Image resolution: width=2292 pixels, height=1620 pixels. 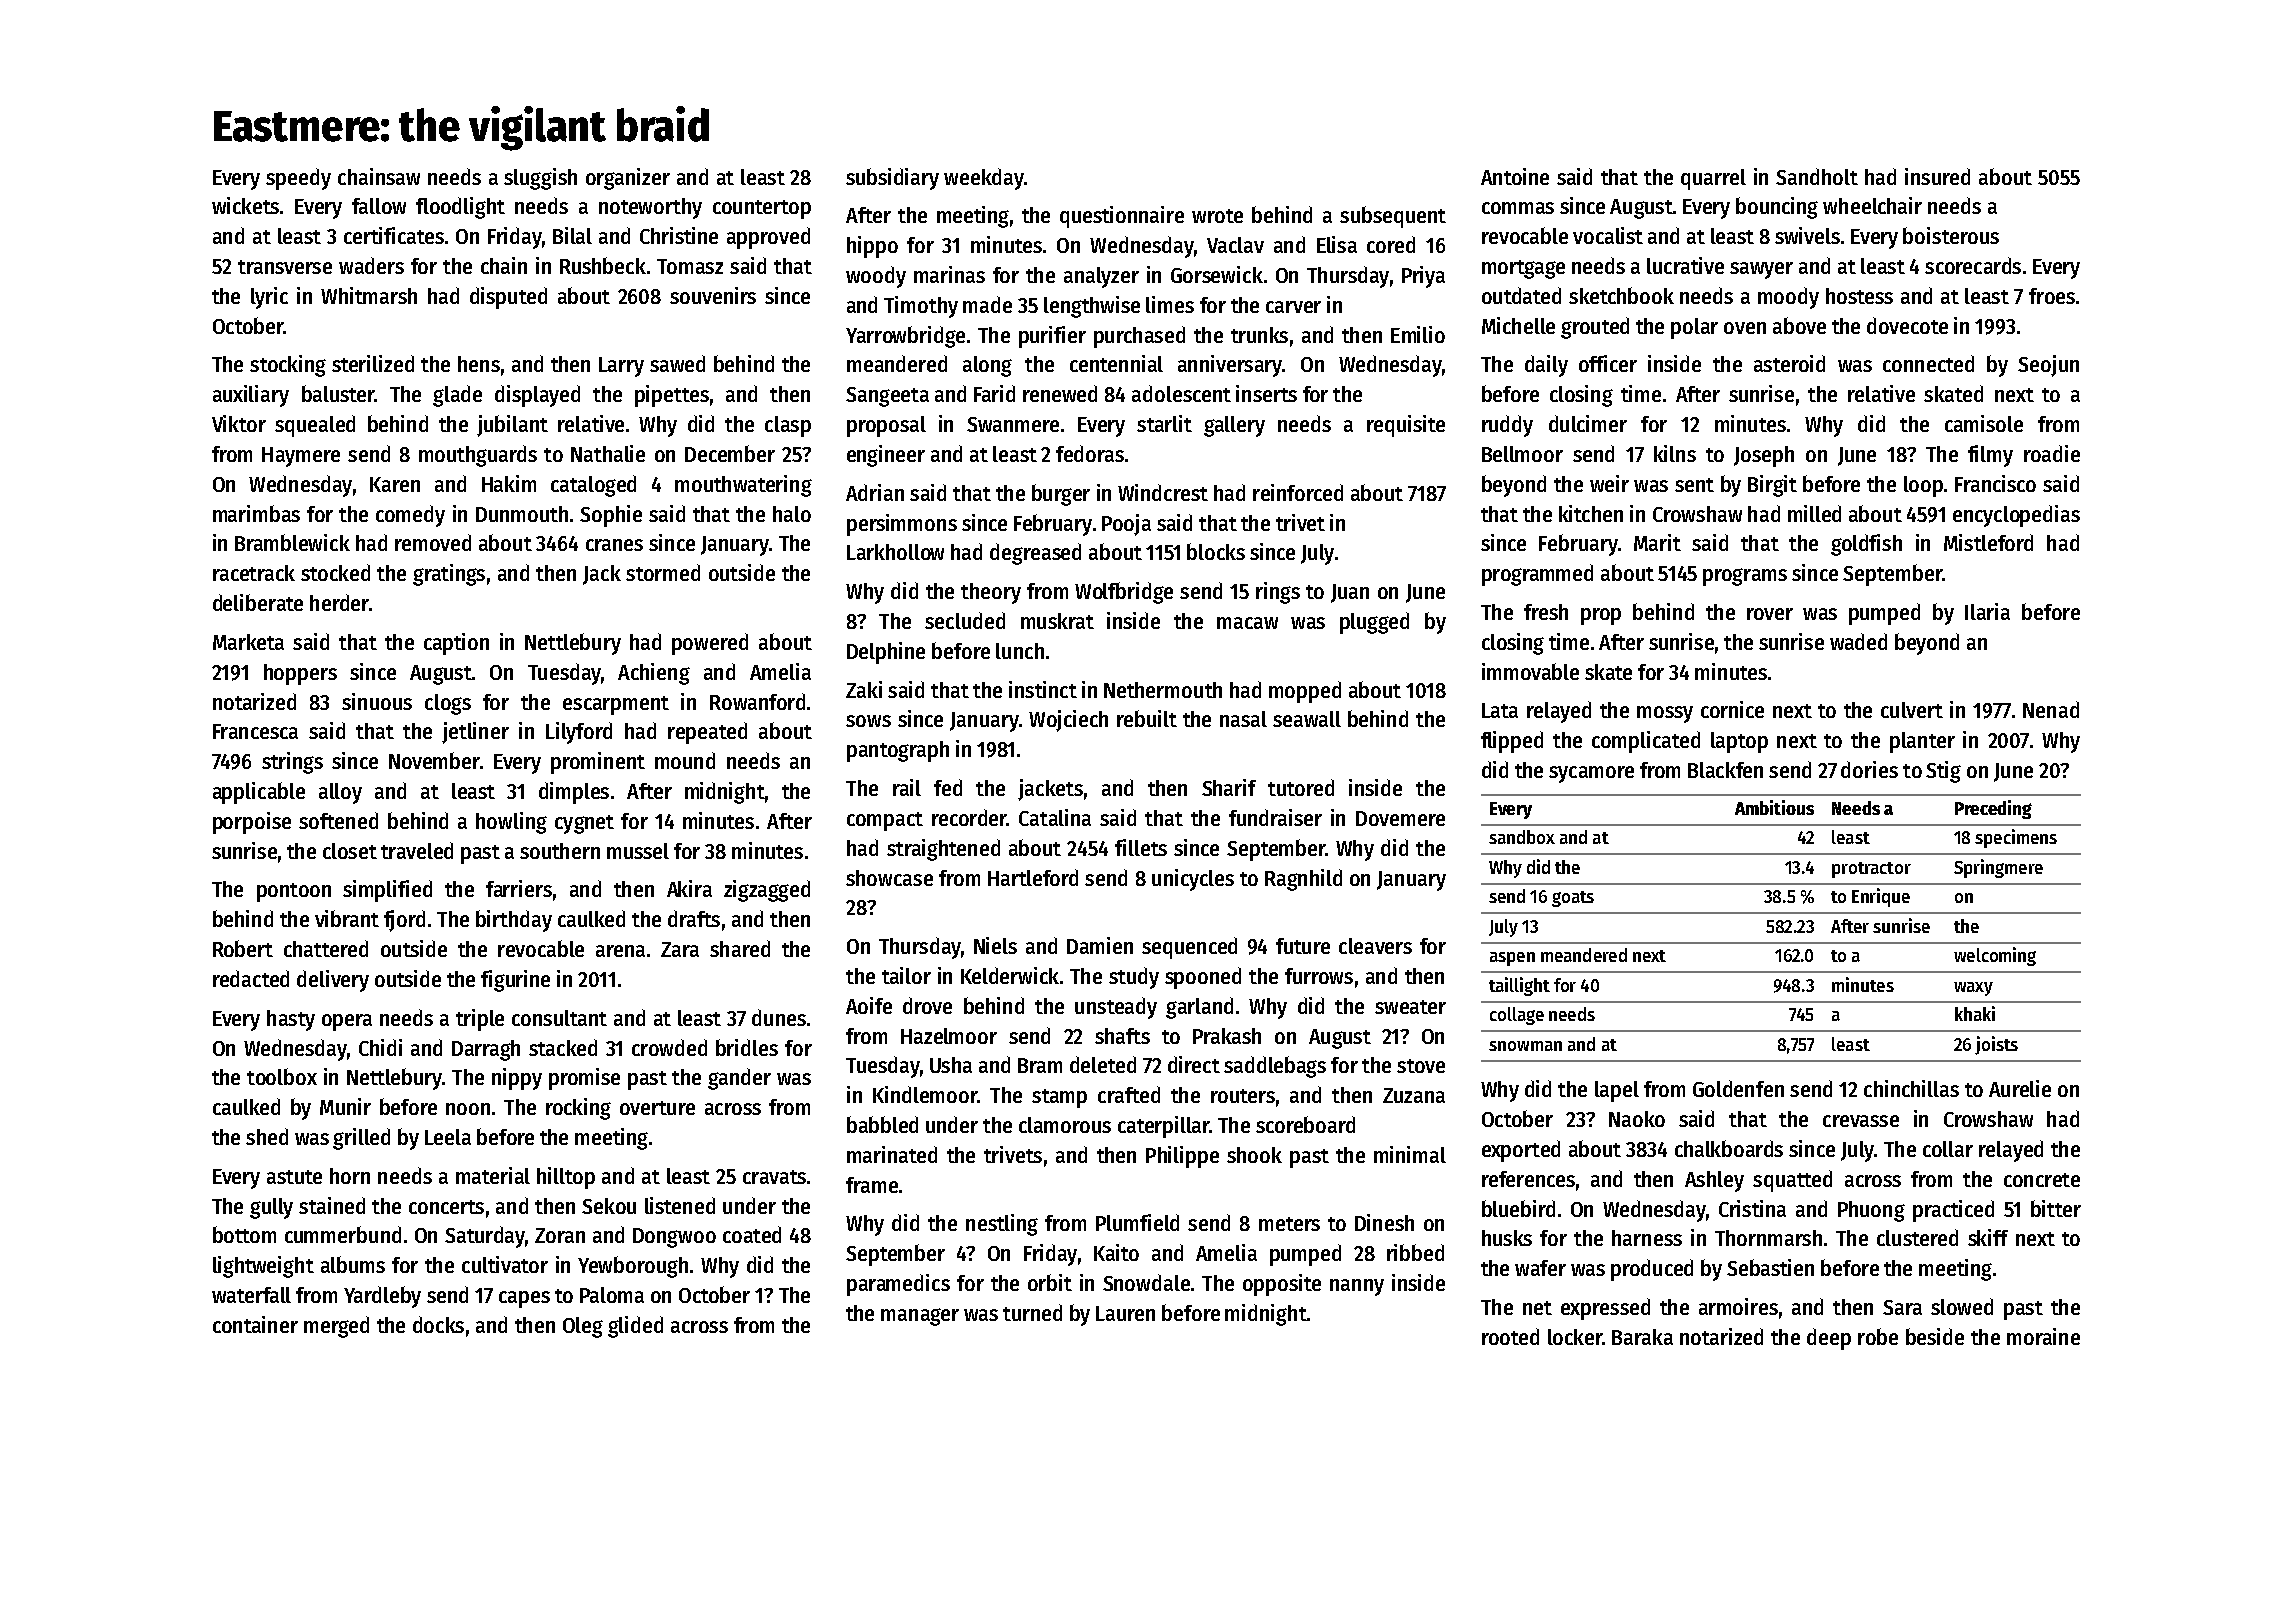 What do you see at coordinates (1515, 176) in the page?
I see `Antoine` at bounding box center [1515, 176].
